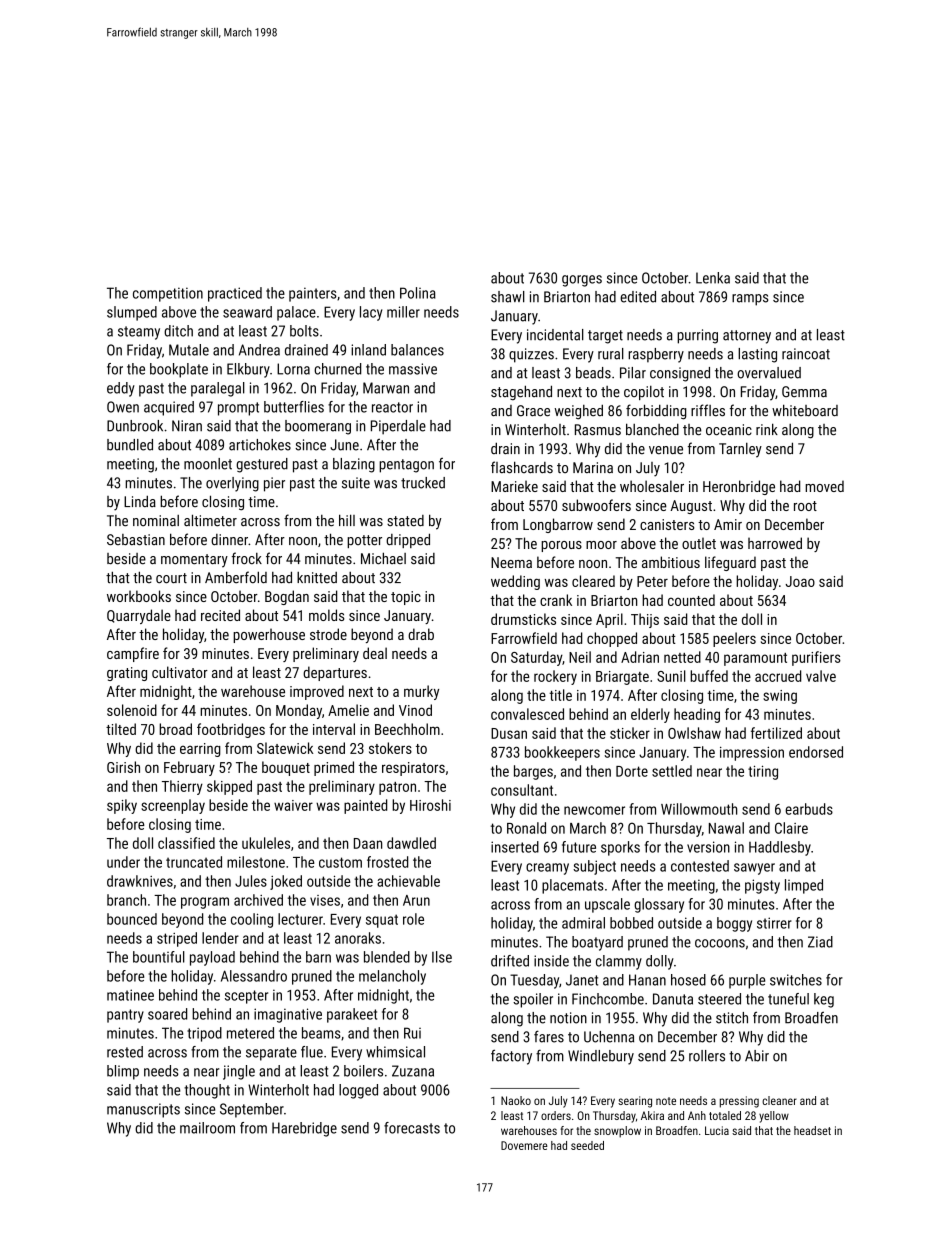 The height and width of the image is (1233, 952). Describe the element at coordinates (313, 294) in the image. I see `painters` at that location.
